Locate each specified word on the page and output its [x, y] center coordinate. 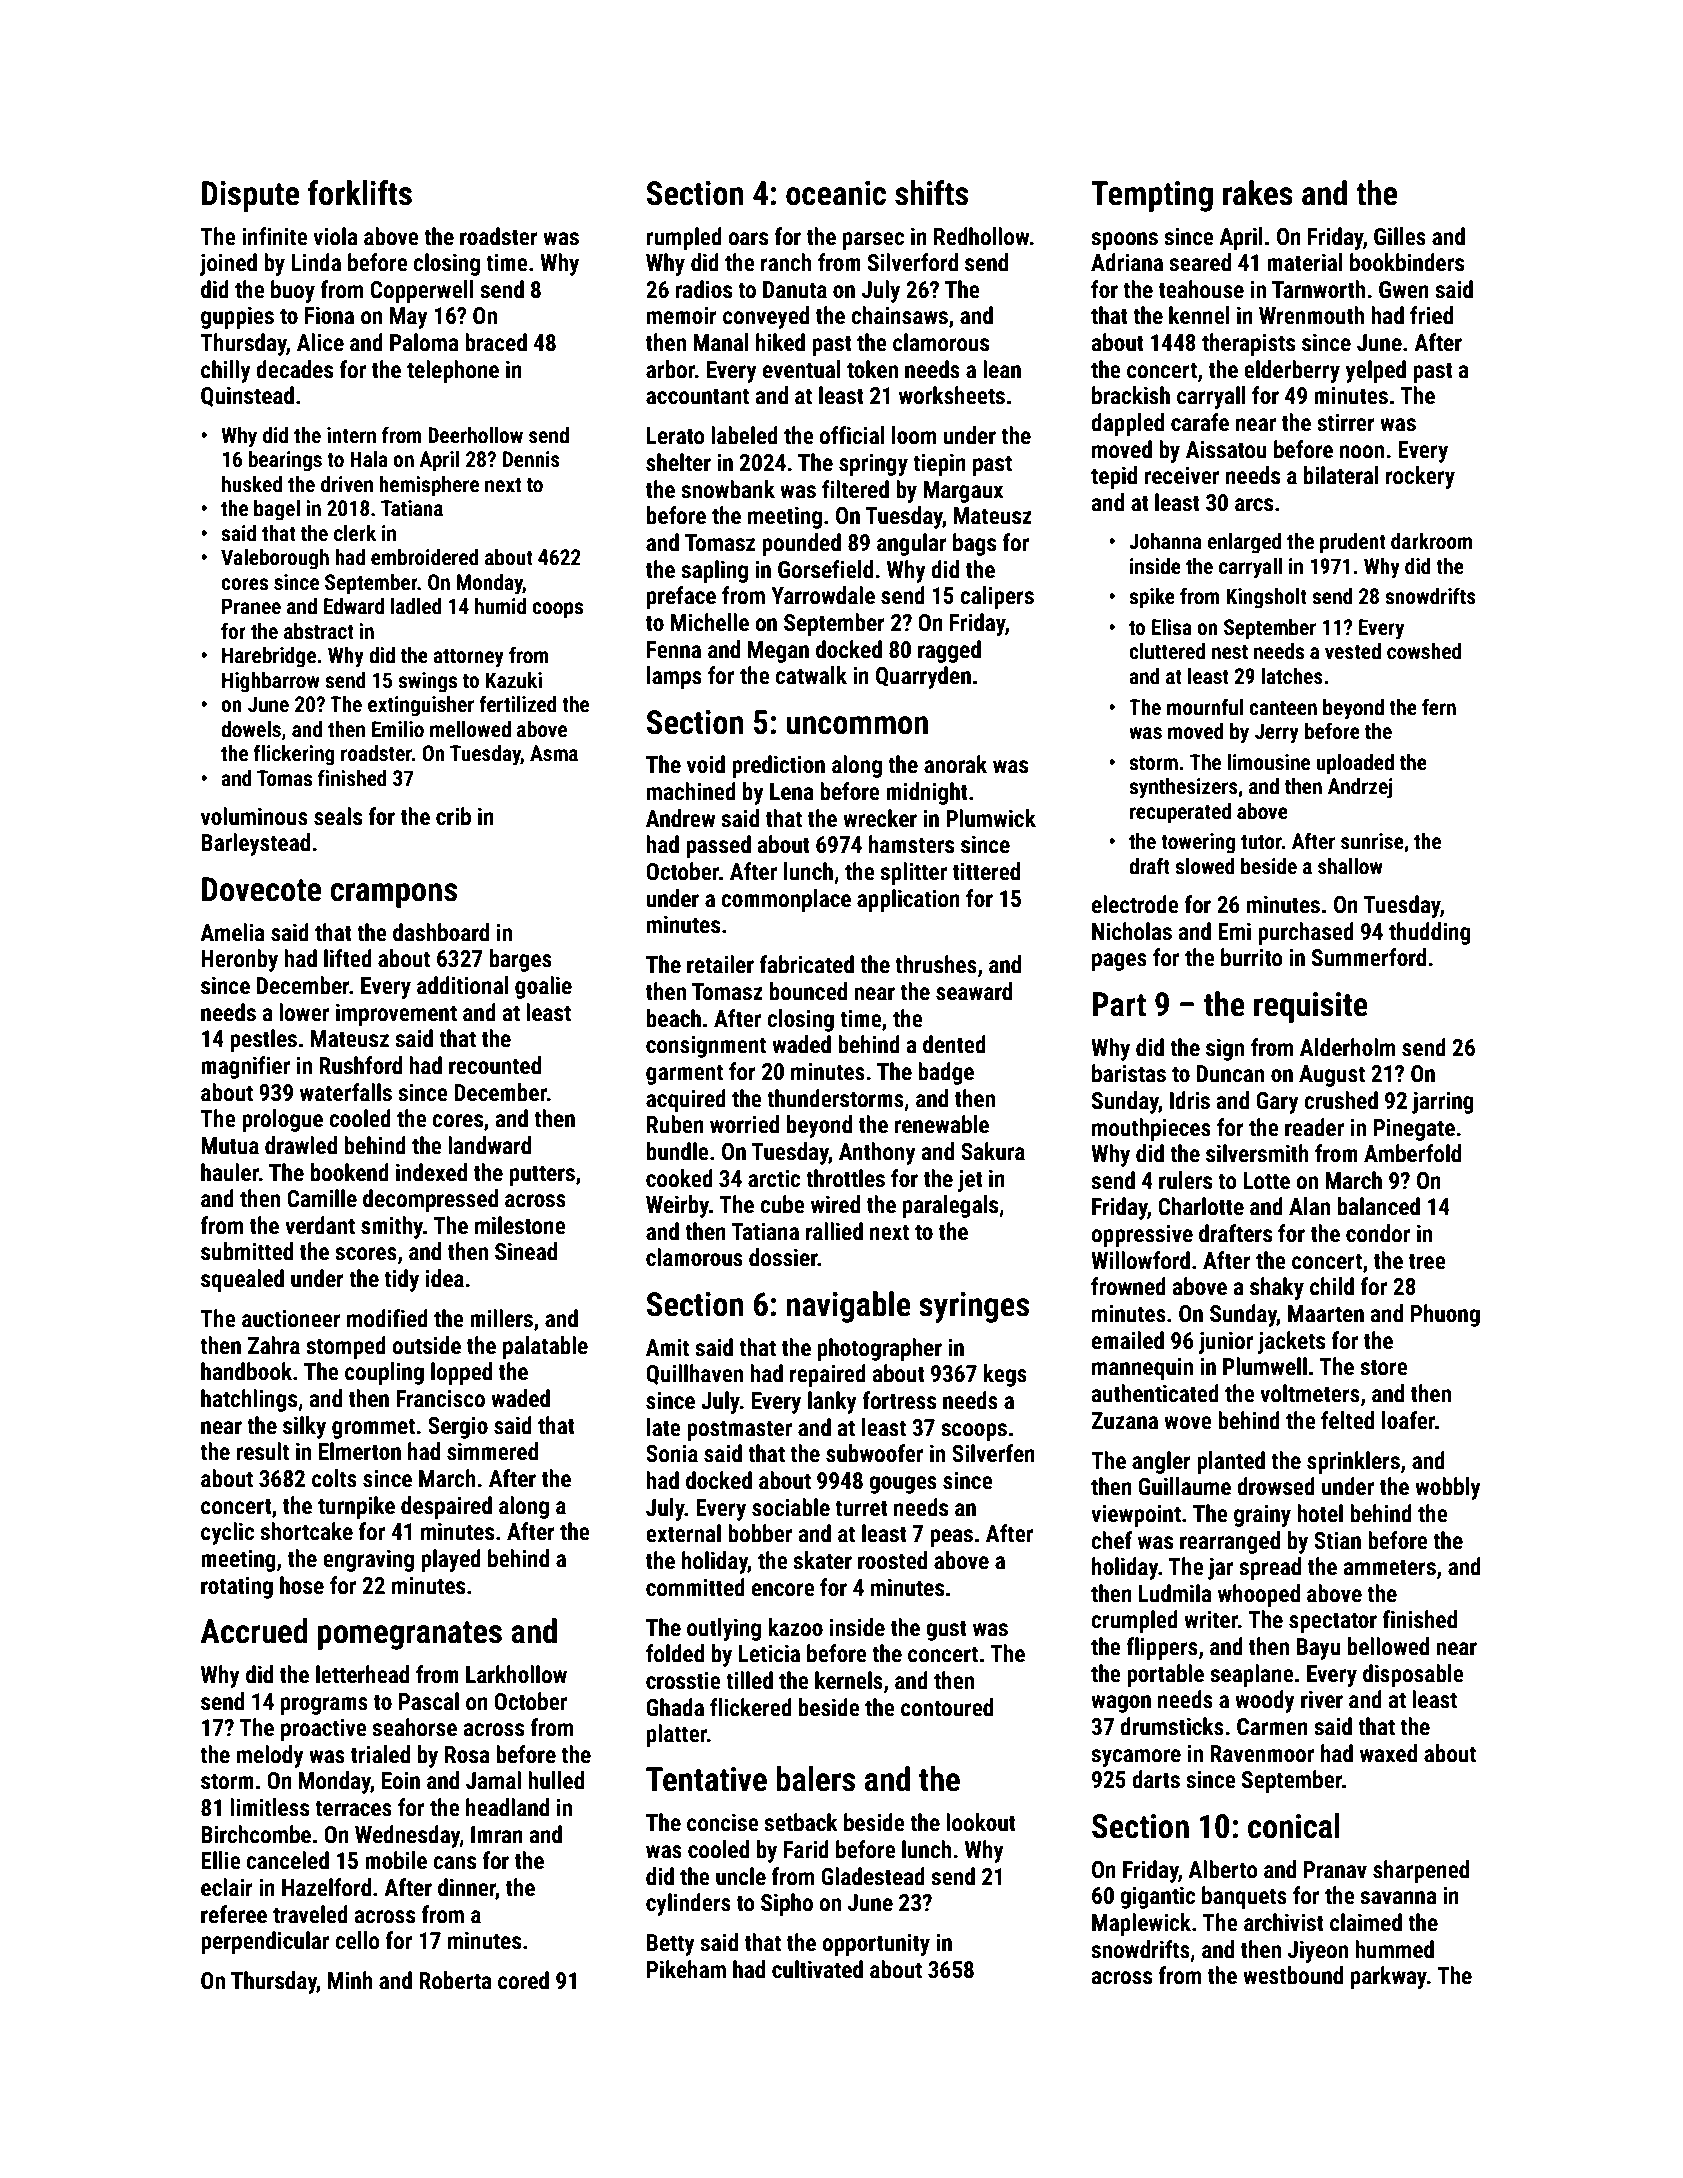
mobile [396, 1860]
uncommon [857, 725]
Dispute [250, 196]
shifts [931, 193]
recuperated [1180, 813]
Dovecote [261, 889]
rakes [1258, 193]
